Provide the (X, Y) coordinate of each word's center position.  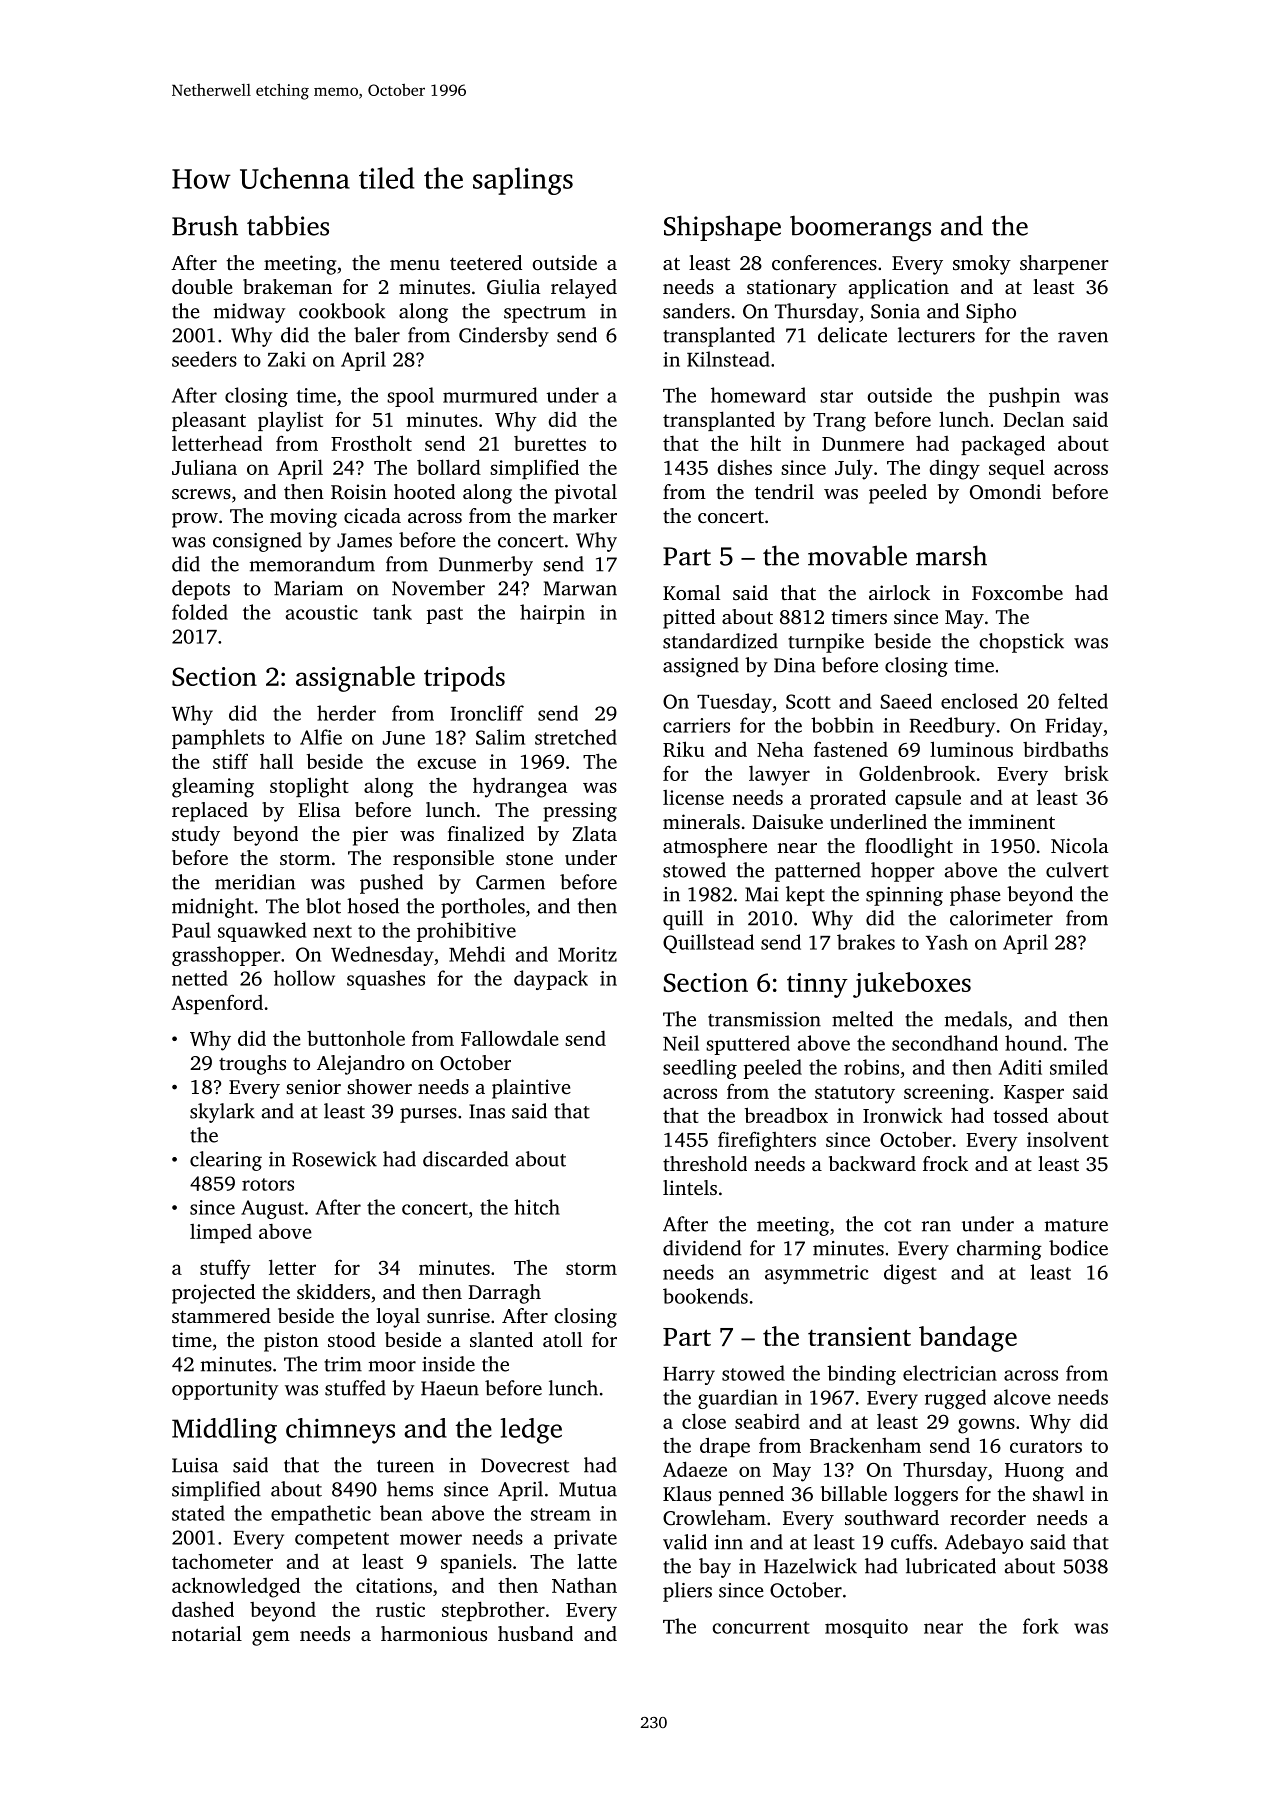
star (836, 396)
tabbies (288, 225)
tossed (1020, 1115)
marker (585, 515)
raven (1083, 337)
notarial (207, 1633)
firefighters (767, 1141)
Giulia (513, 287)
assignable (355, 679)
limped (221, 1233)
